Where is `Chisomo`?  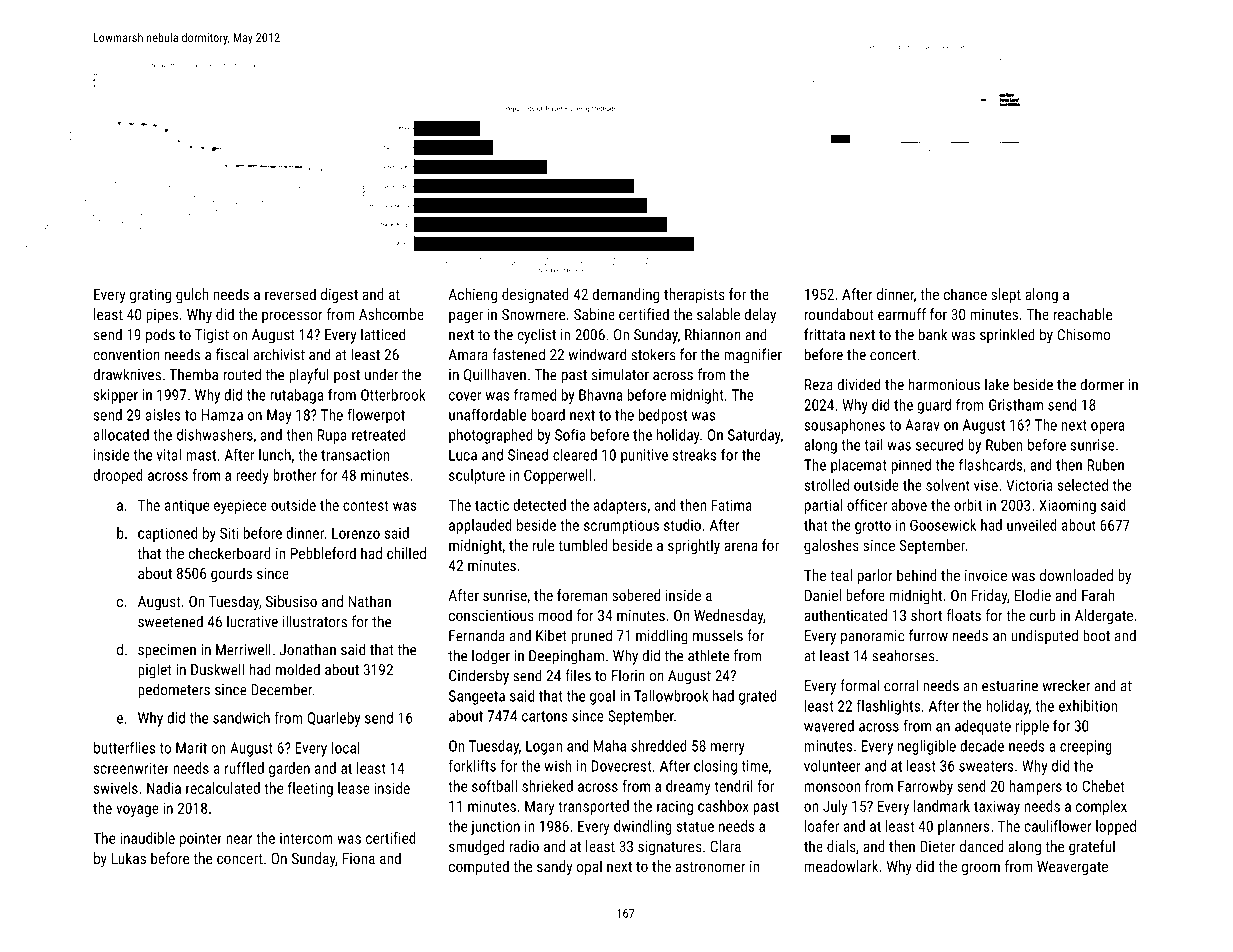
Chisomo is located at coordinates (1083, 334).
